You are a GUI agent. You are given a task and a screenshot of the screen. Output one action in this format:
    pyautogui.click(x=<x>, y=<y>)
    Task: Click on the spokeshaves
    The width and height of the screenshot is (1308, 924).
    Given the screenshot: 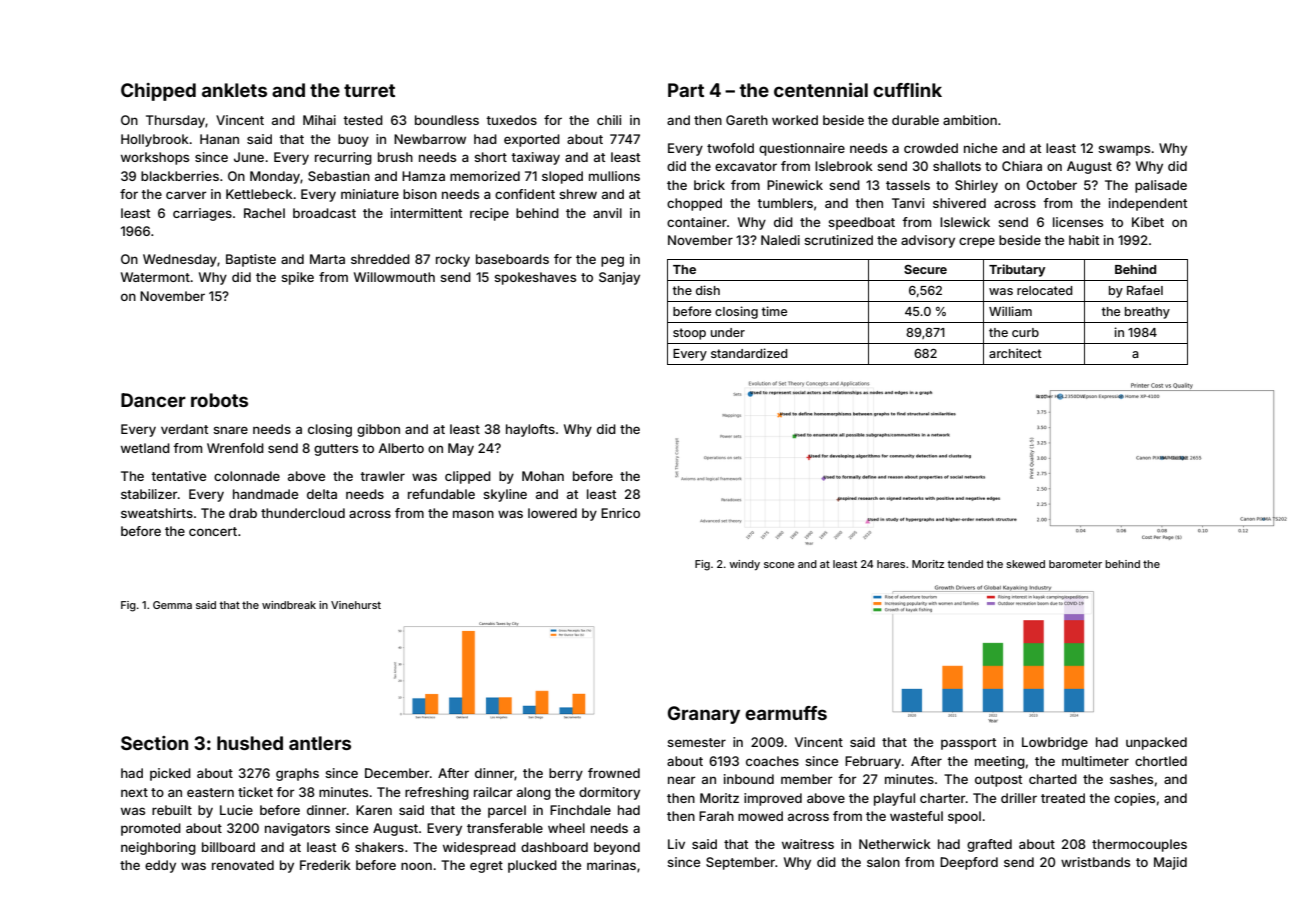 What is the action you would take?
    pyautogui.click(x=535, y=278)
